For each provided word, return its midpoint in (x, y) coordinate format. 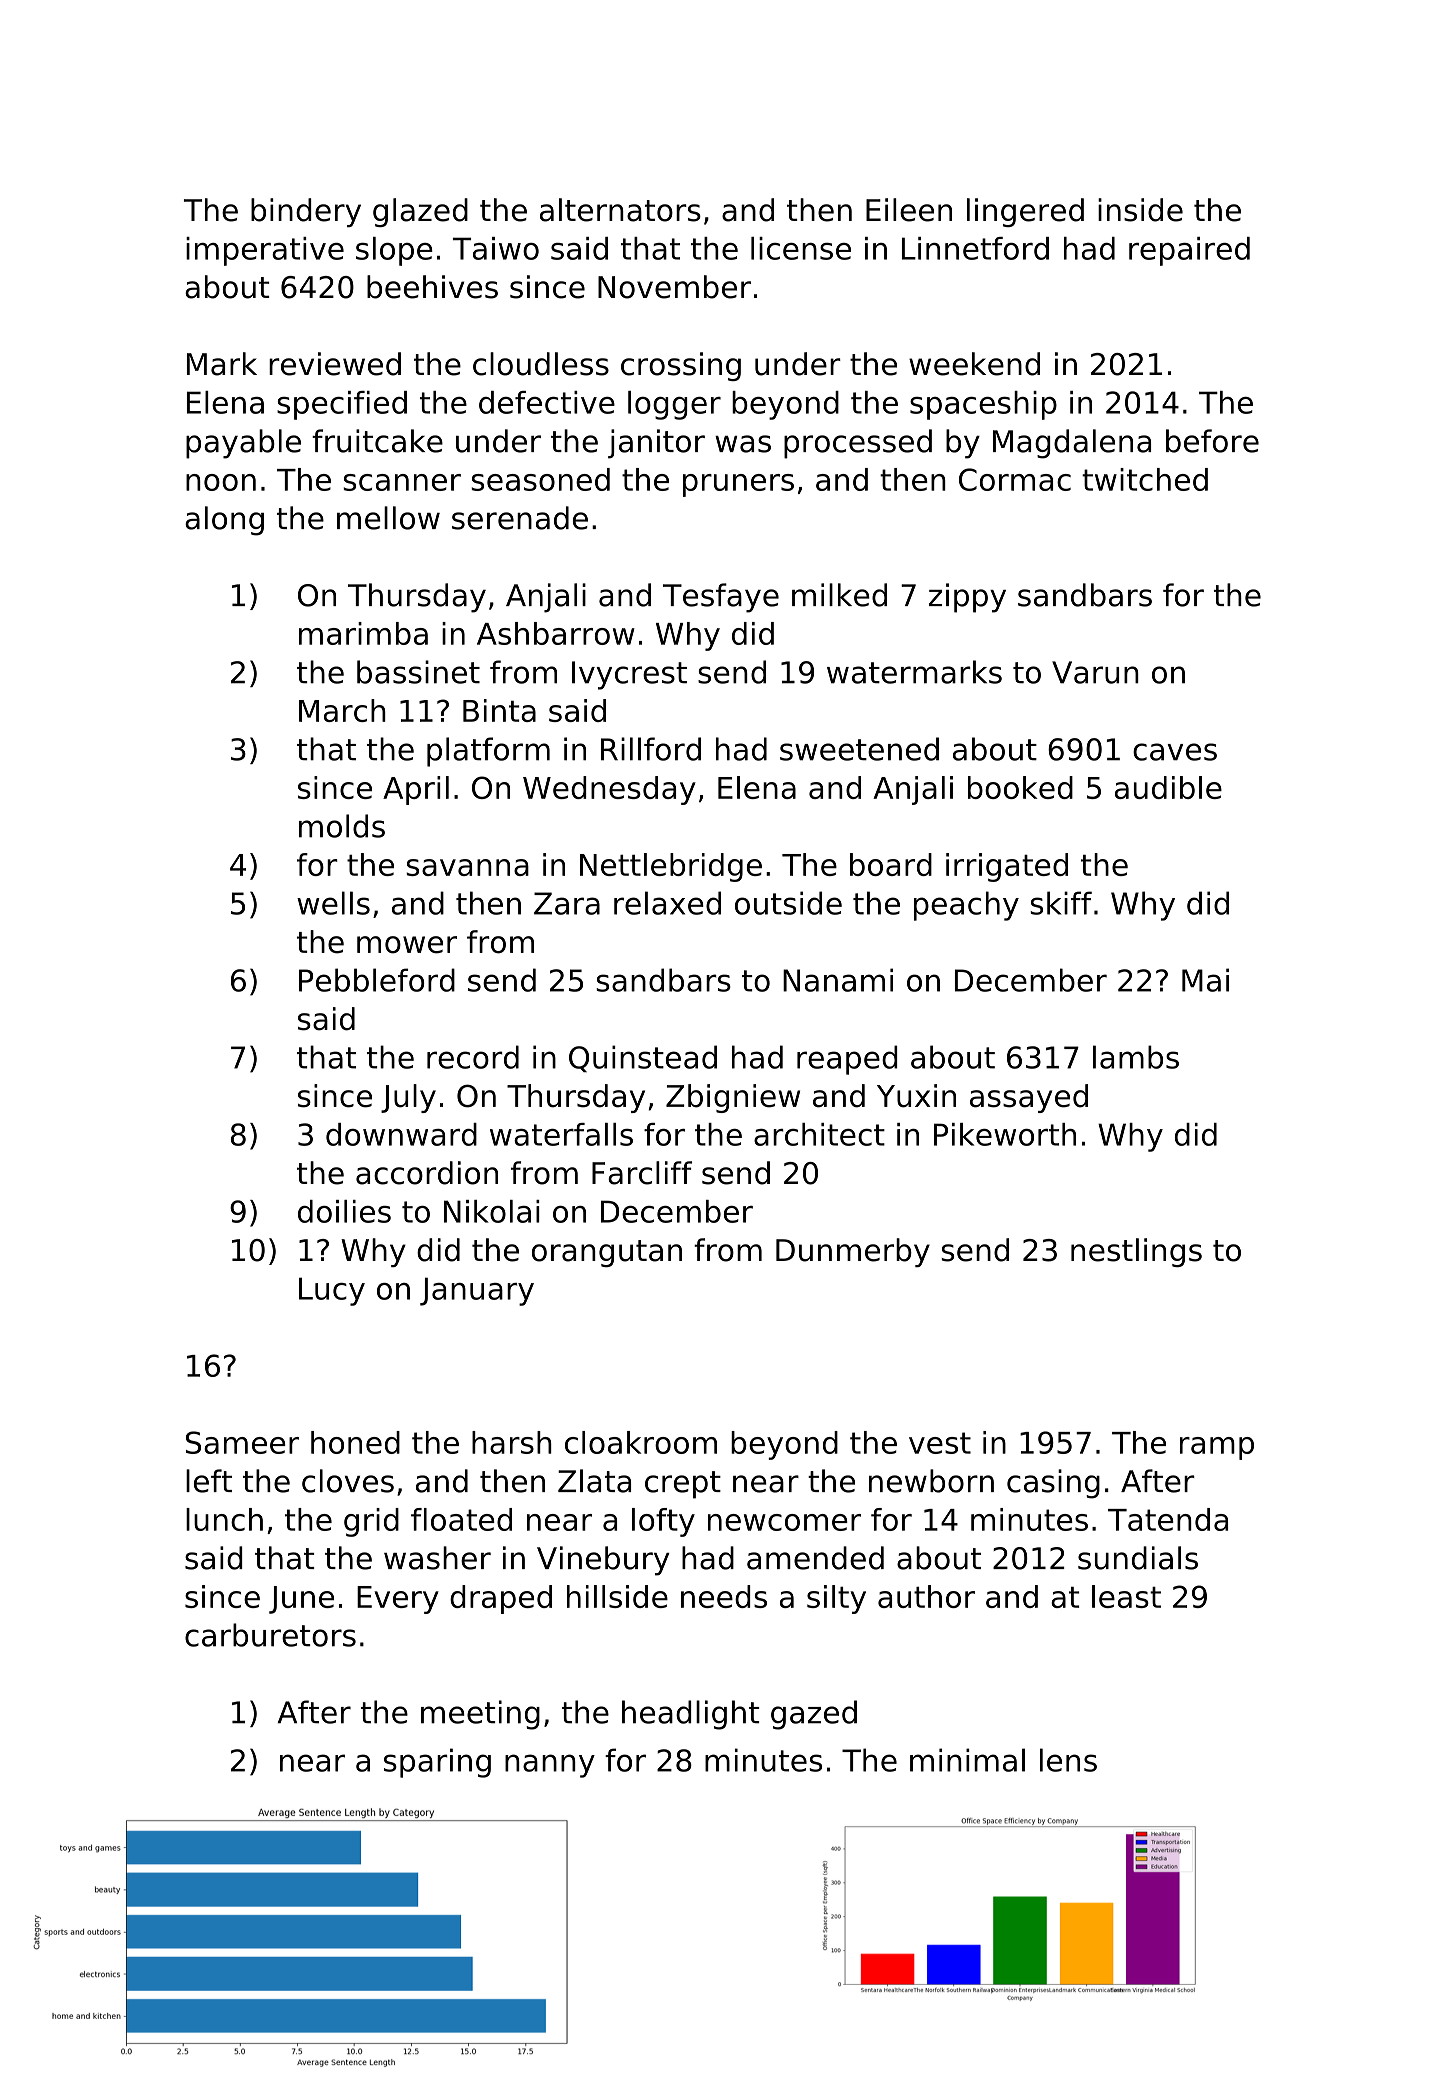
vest (940, 1443)
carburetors (270, 1635)
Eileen (909, 210)
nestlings (1136, 1252)
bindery (306, 212)
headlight (690, 1715)
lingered (1025, 212)
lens (1068, 1760)
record (473, 1057)
